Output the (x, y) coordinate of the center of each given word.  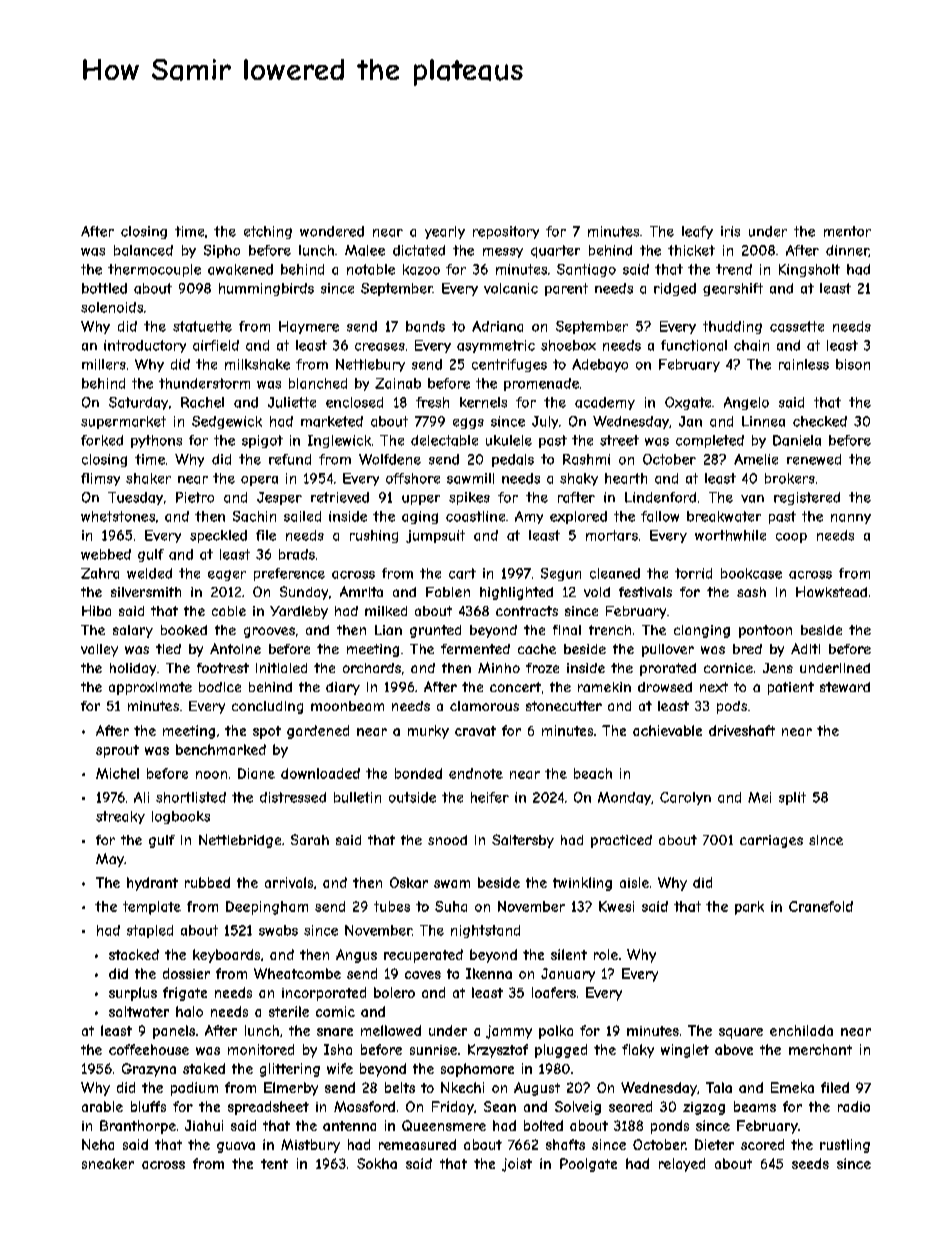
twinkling (582, 884)
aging (420, 517)
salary (133, 631)
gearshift (733, 289)
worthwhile (730, 535)
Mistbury (310, 1146)
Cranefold (821, 906)
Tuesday (135, 498)
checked (820, 421)
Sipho (222, 251)
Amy (529, 517)
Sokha (377, 1163)
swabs (278, 930)
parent (566, 289)
